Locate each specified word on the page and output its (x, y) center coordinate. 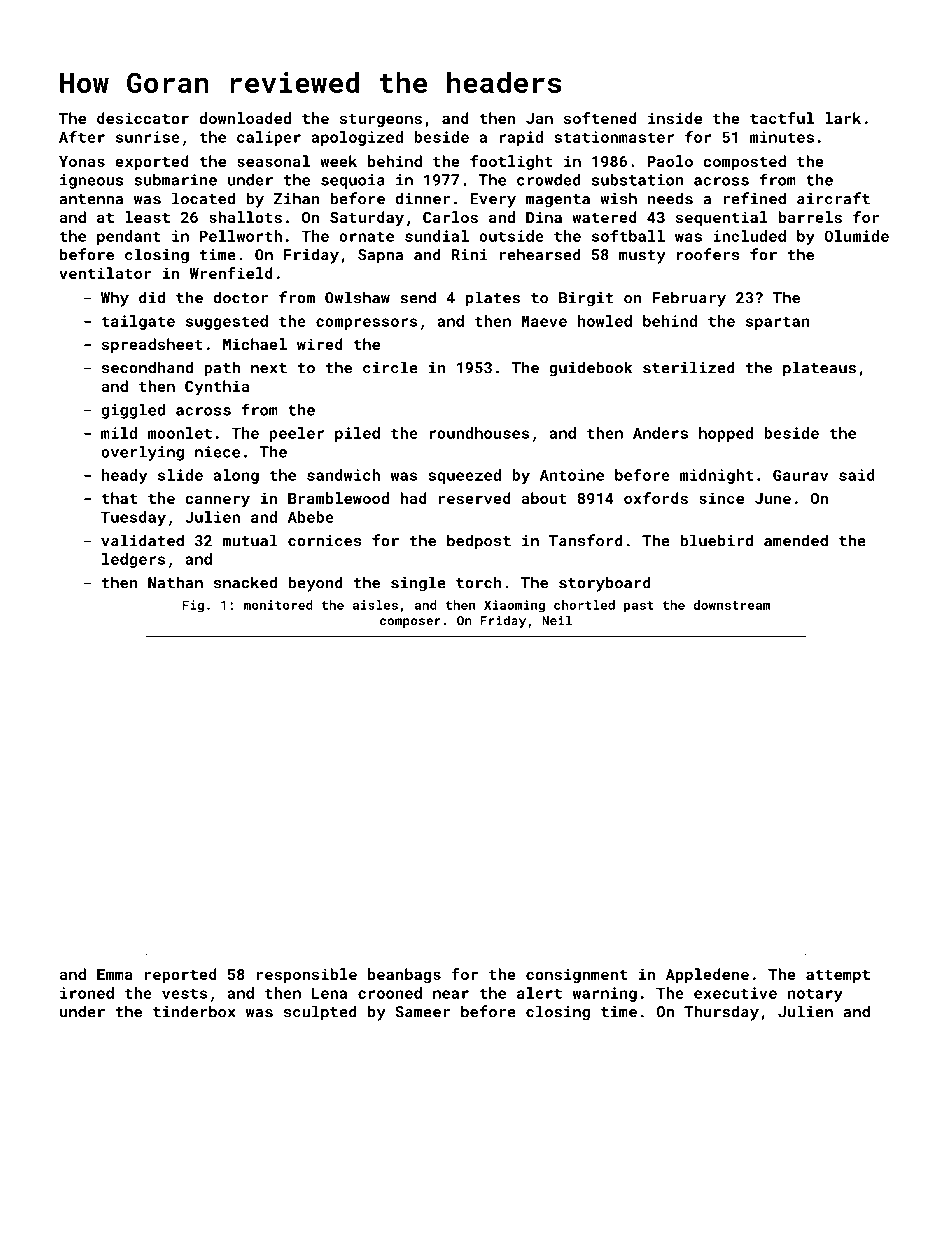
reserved (475, 498)
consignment (576, 975)
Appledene (707, 975)
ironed (87, 993)
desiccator (143, 118)
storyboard (605, 584)
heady (124, 476)
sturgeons (381, 120)
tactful (782, 118)
